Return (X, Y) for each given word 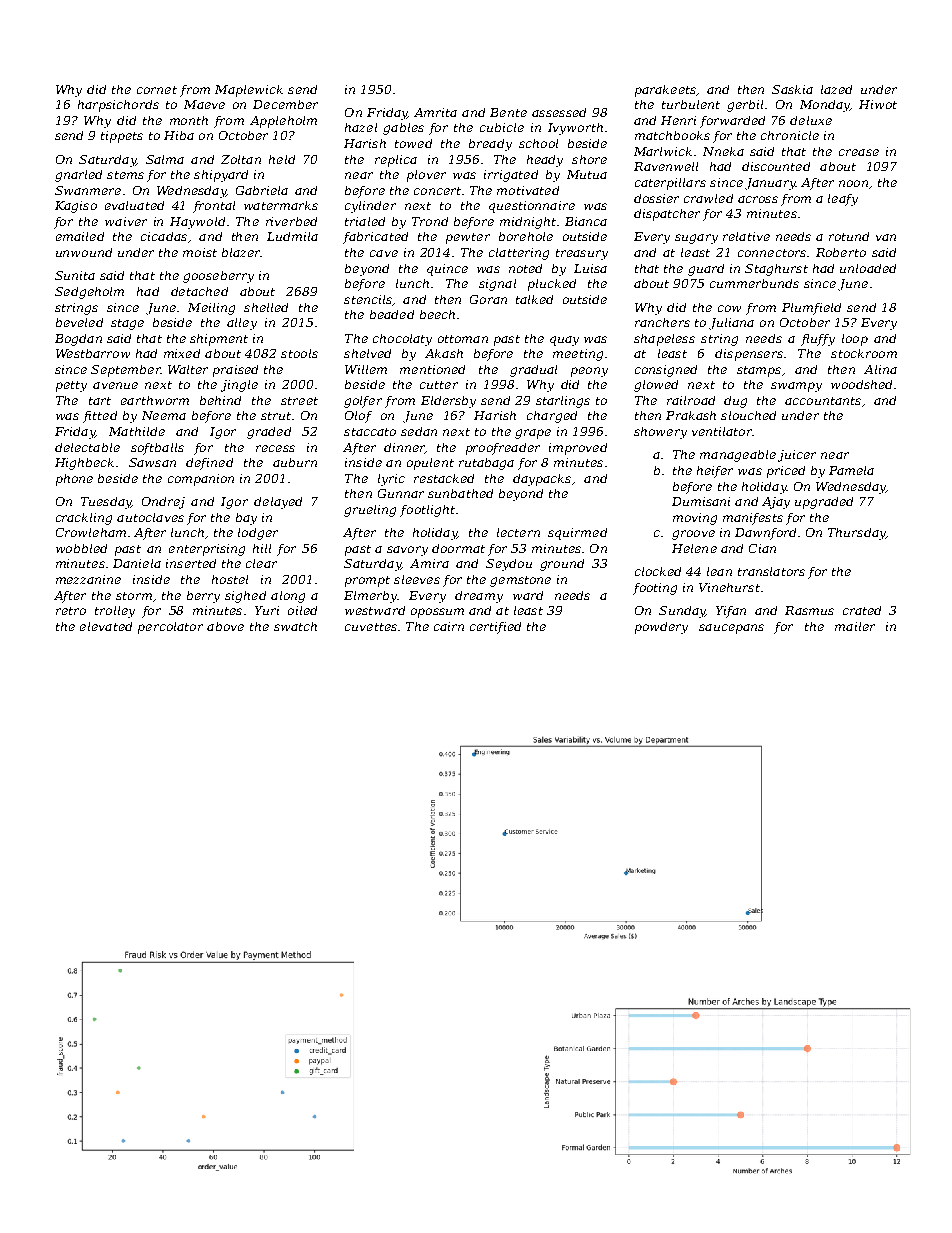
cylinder (370, 207)
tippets (122, 137)
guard (706, 270)
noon (853, 183)
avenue (115, 385)
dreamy (479, 597)
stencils (368, 299)
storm (134, 596)
